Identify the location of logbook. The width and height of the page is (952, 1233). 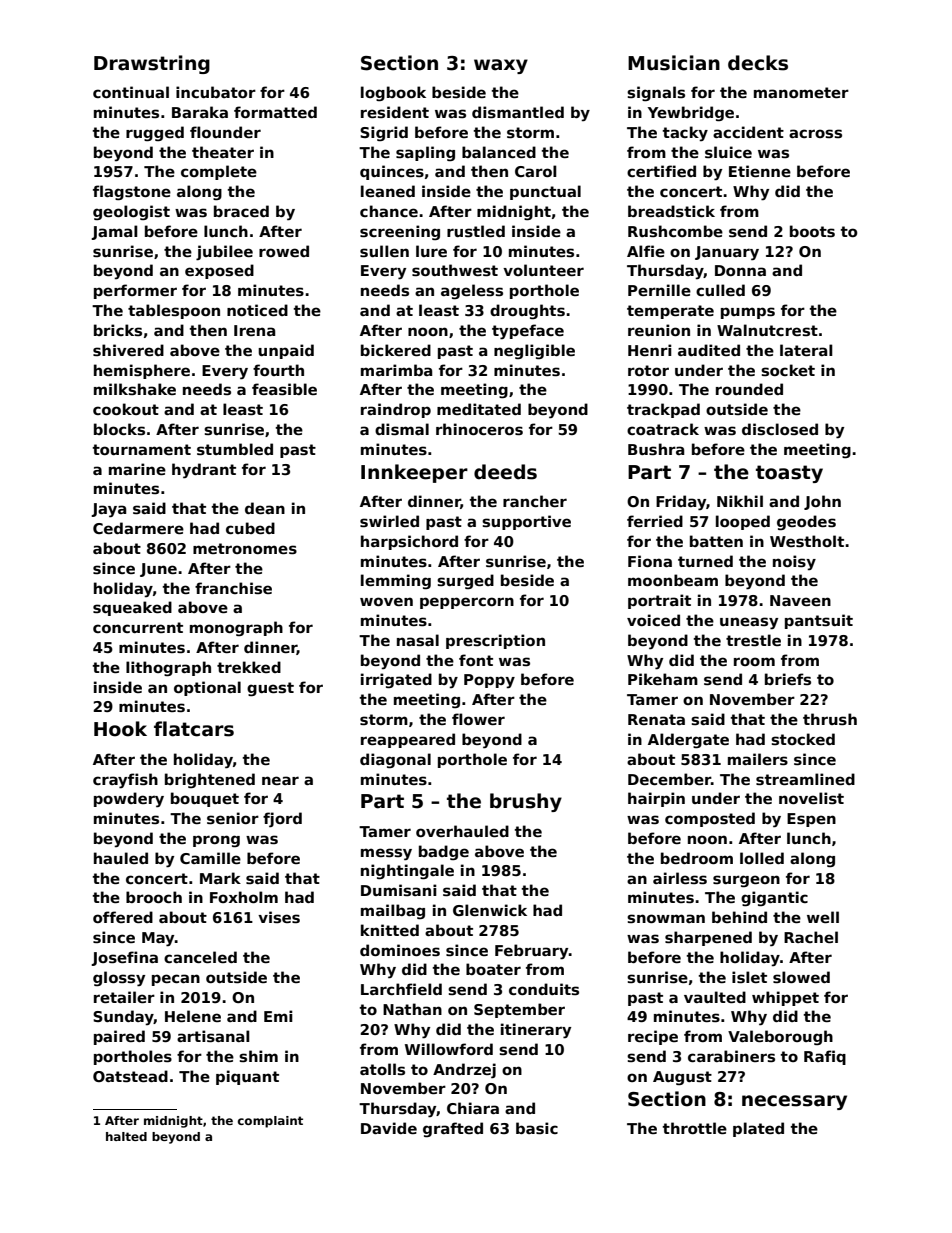
(393, 94).
